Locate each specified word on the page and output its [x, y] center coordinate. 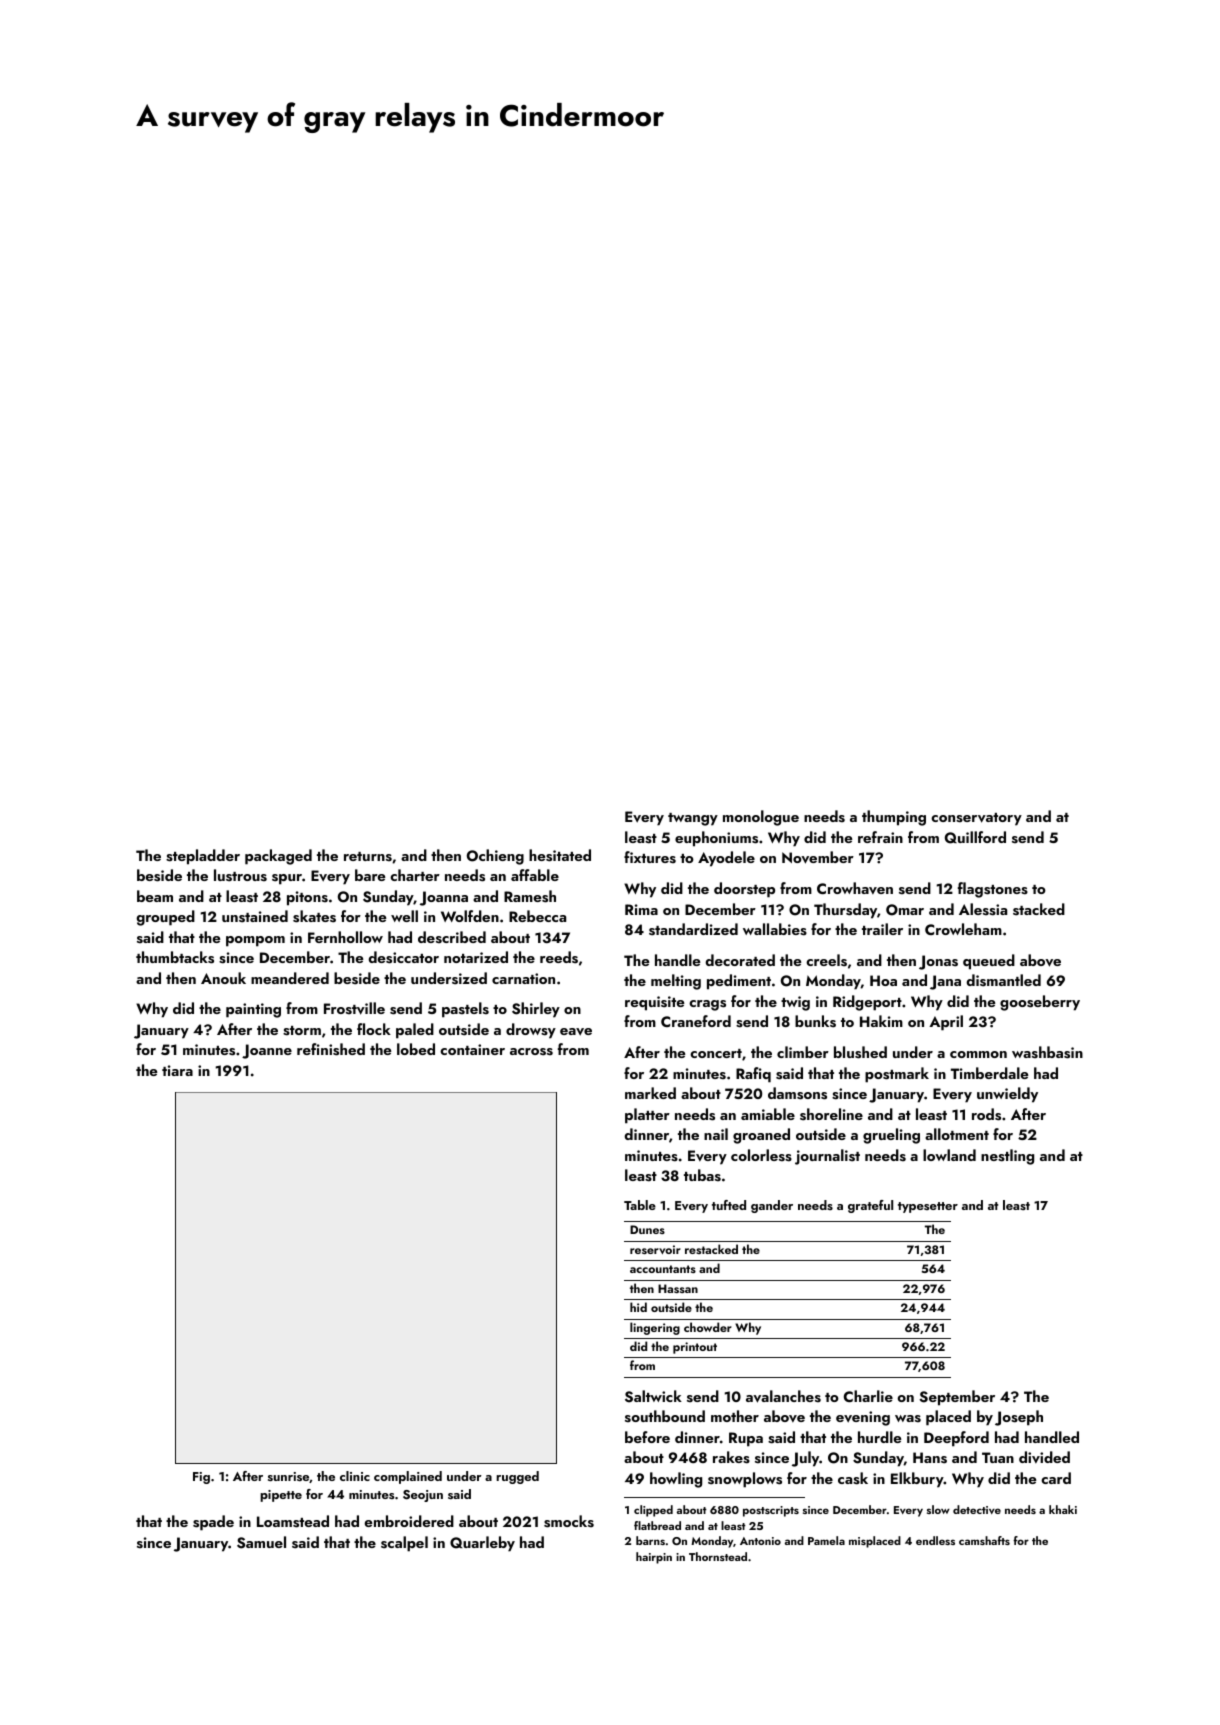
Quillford [975, 837]
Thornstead [718, 1556]
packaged [278, 857]
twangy [693, 819]
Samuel [261, 1542]
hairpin [654, 1558]
